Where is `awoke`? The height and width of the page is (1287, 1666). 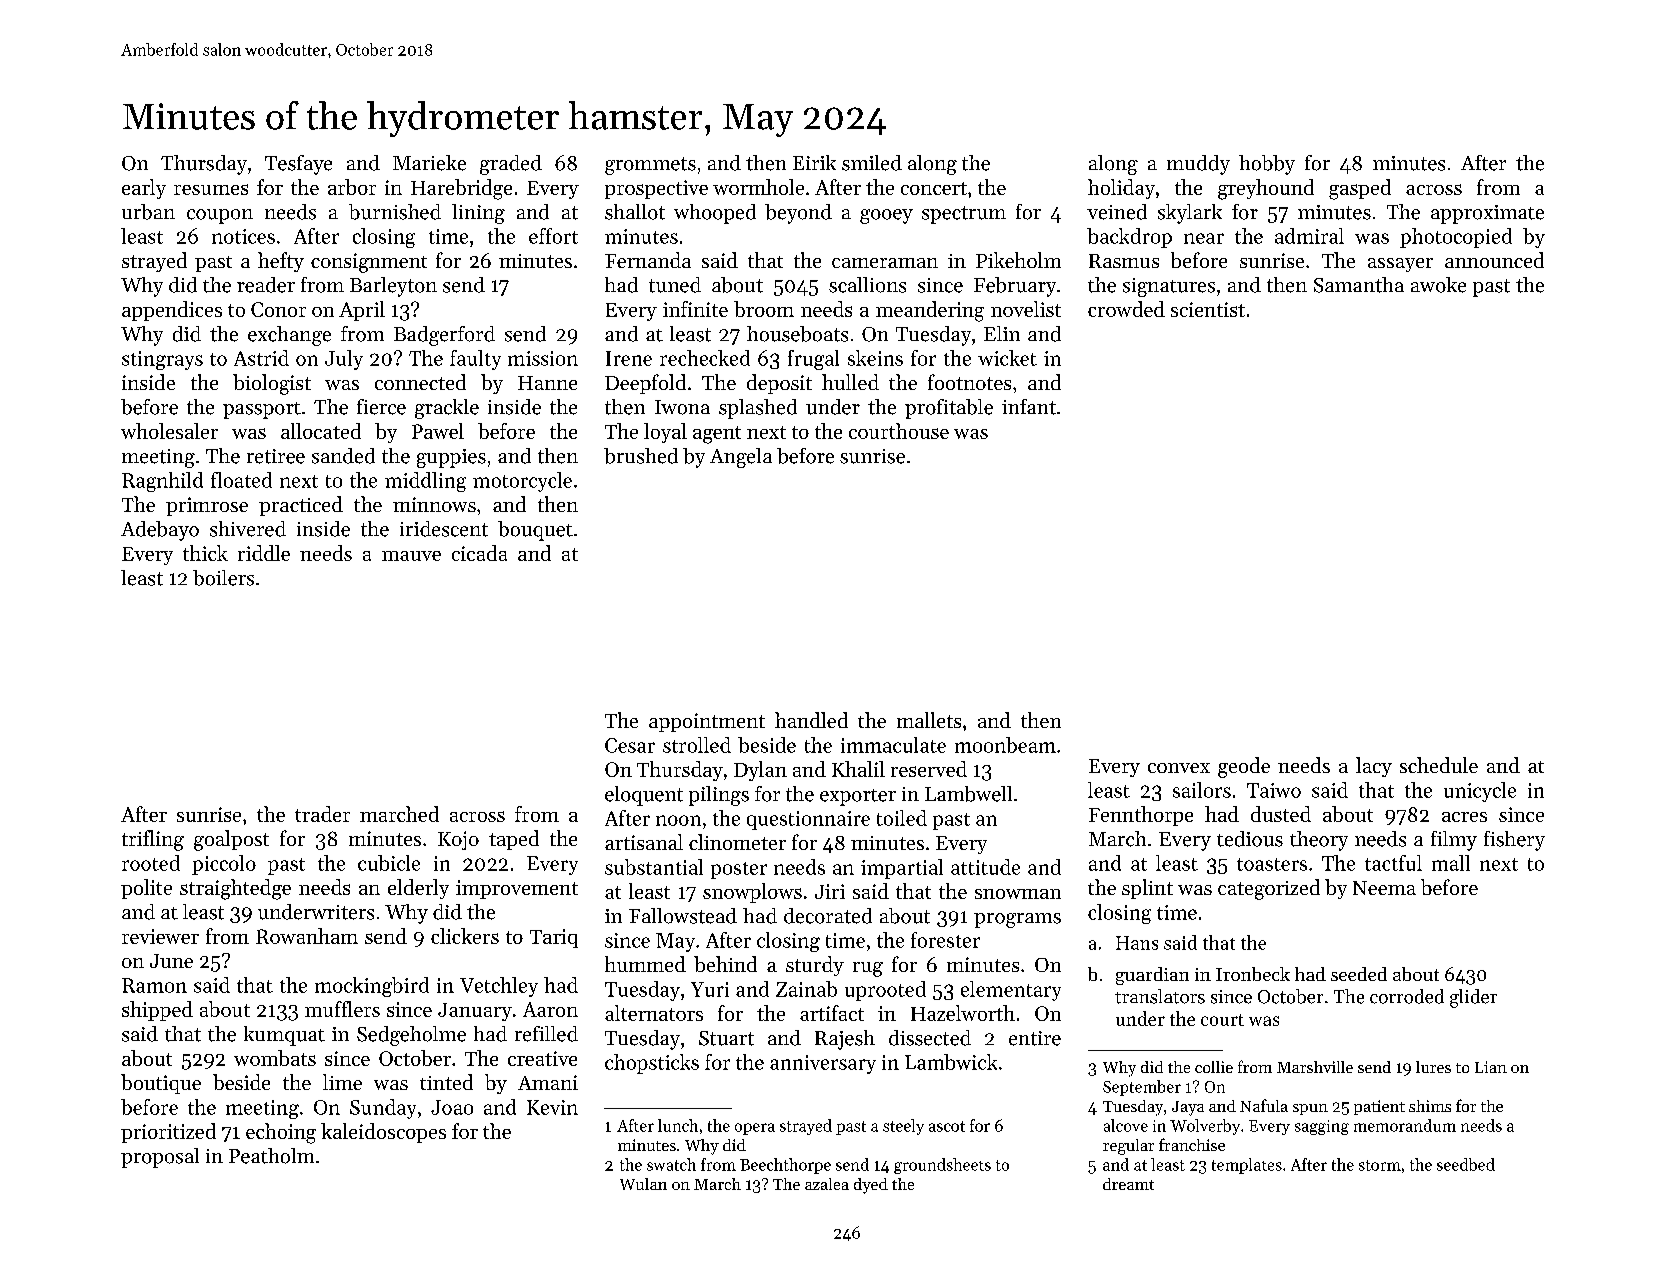 awoke is located at coordinates (1438, 285).
